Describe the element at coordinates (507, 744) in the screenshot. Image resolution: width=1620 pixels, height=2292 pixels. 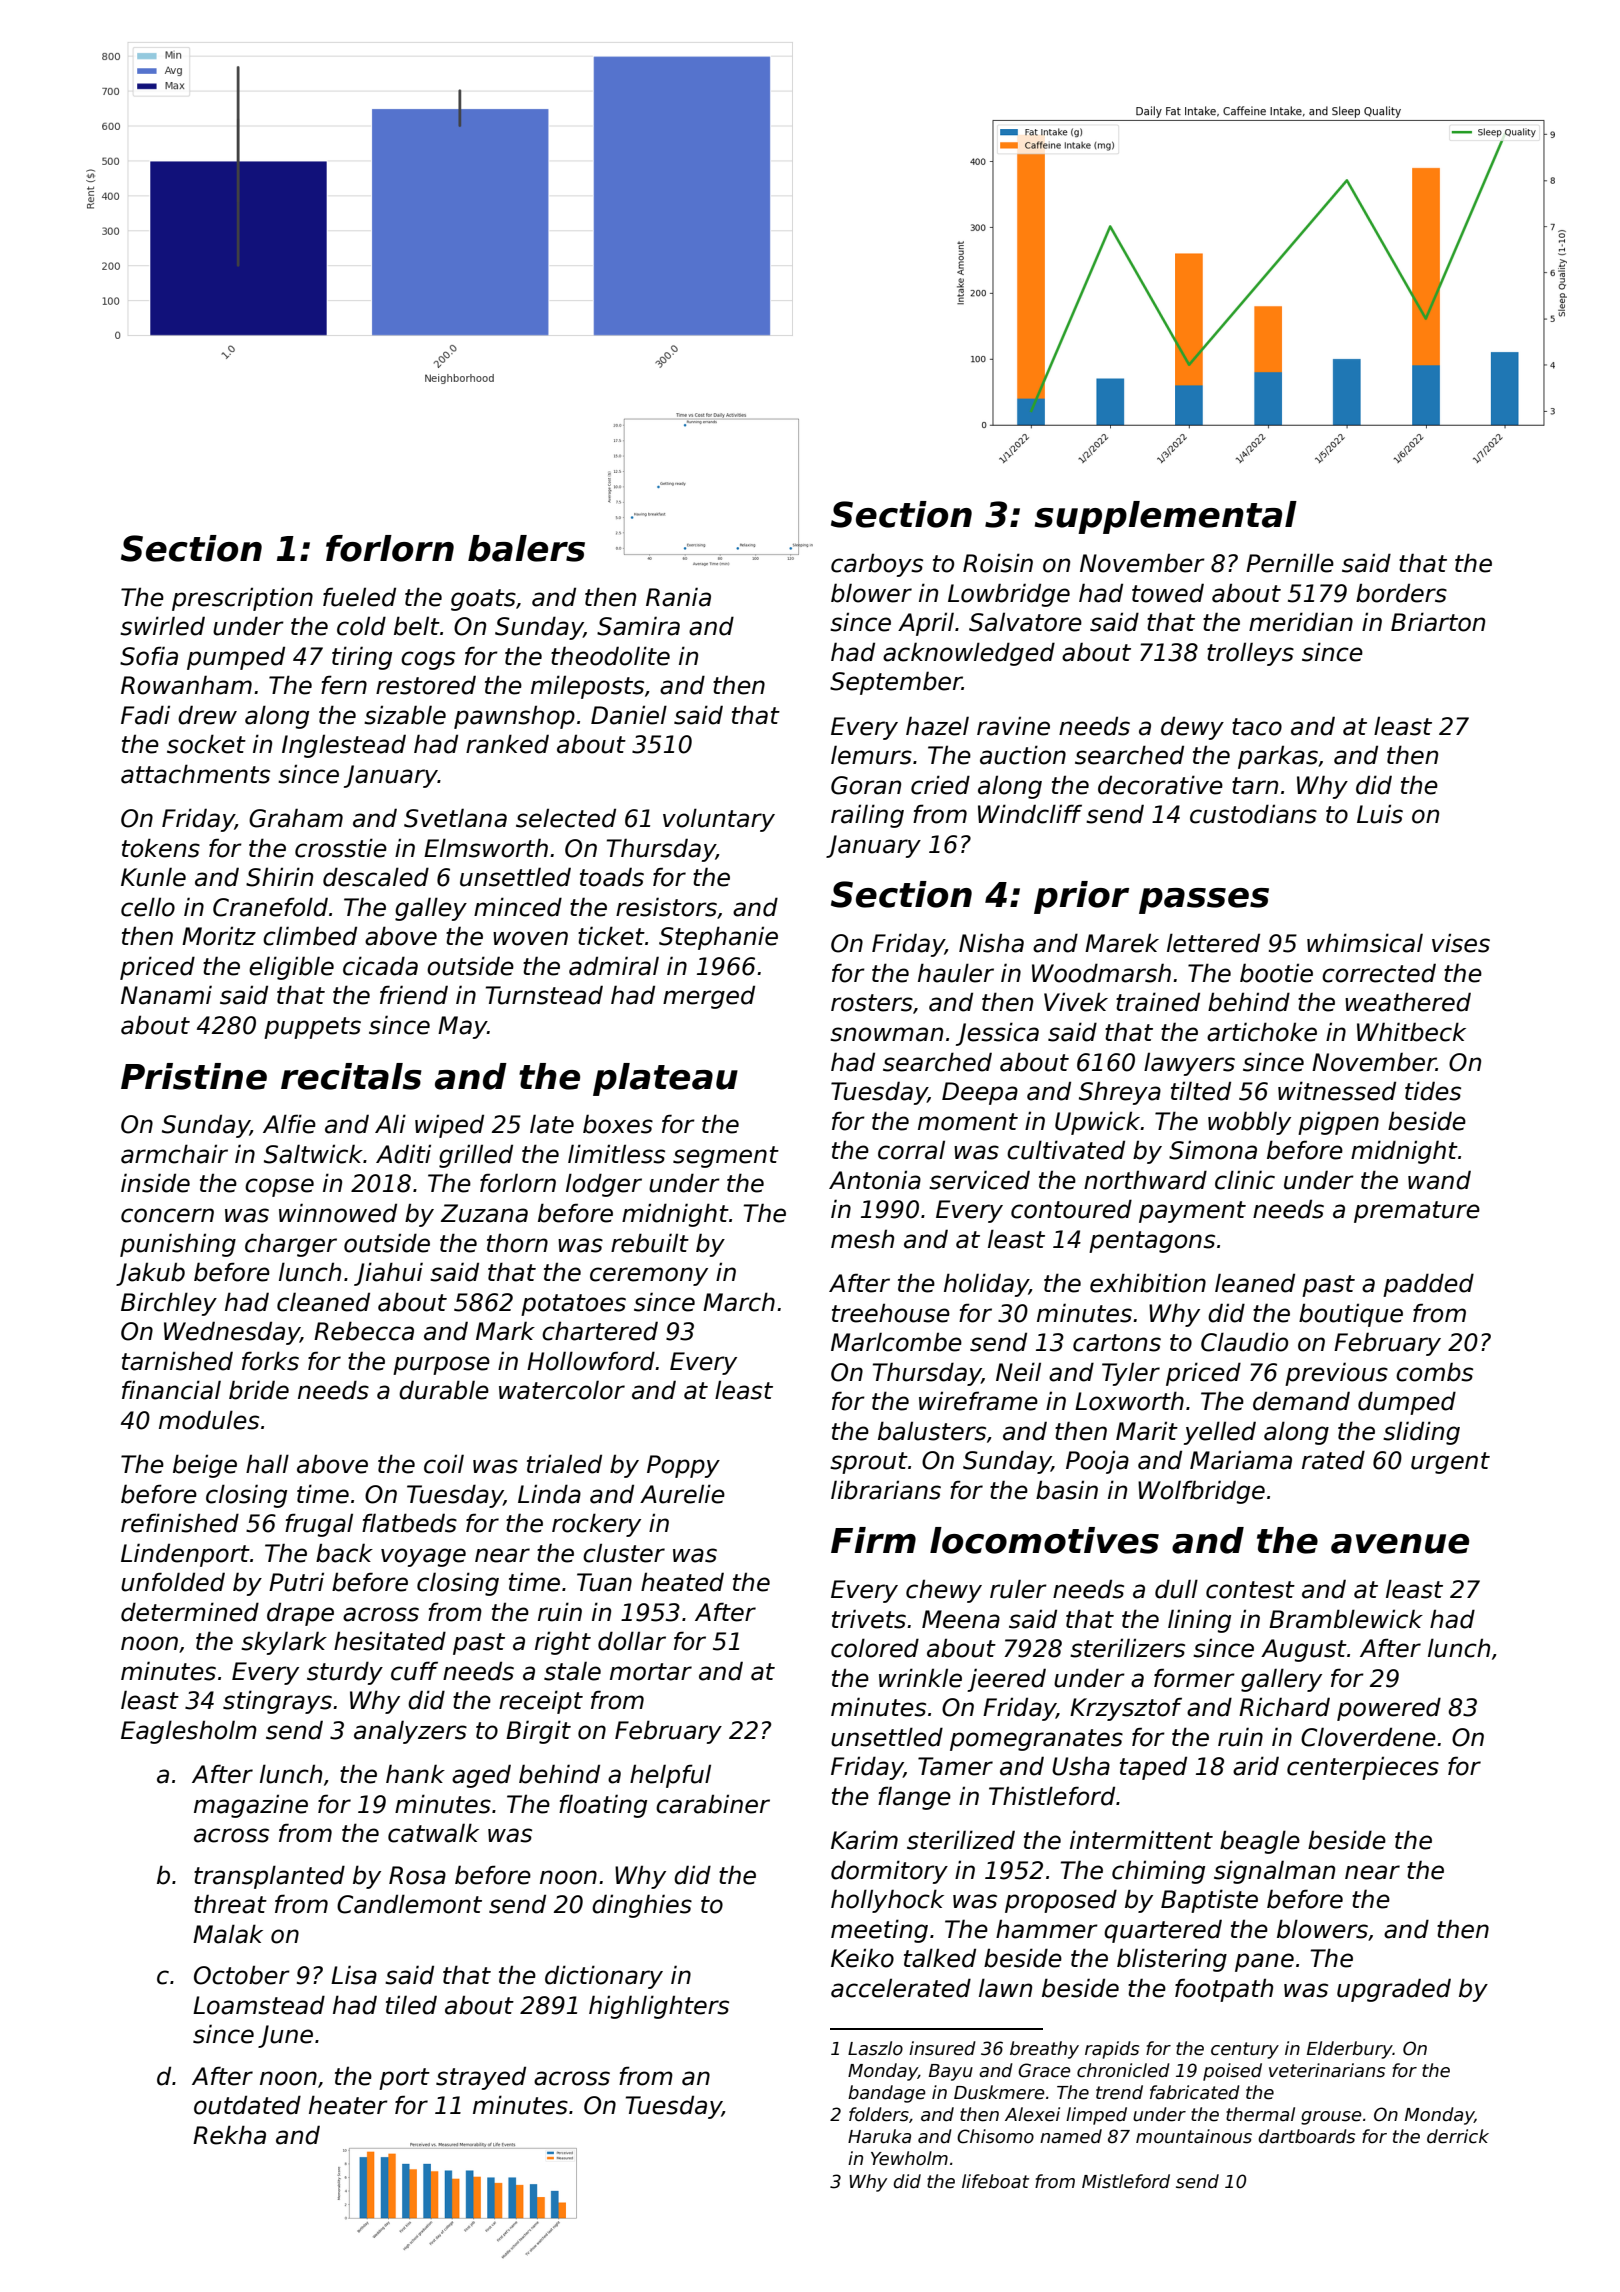
I see `ranked` at that location.
